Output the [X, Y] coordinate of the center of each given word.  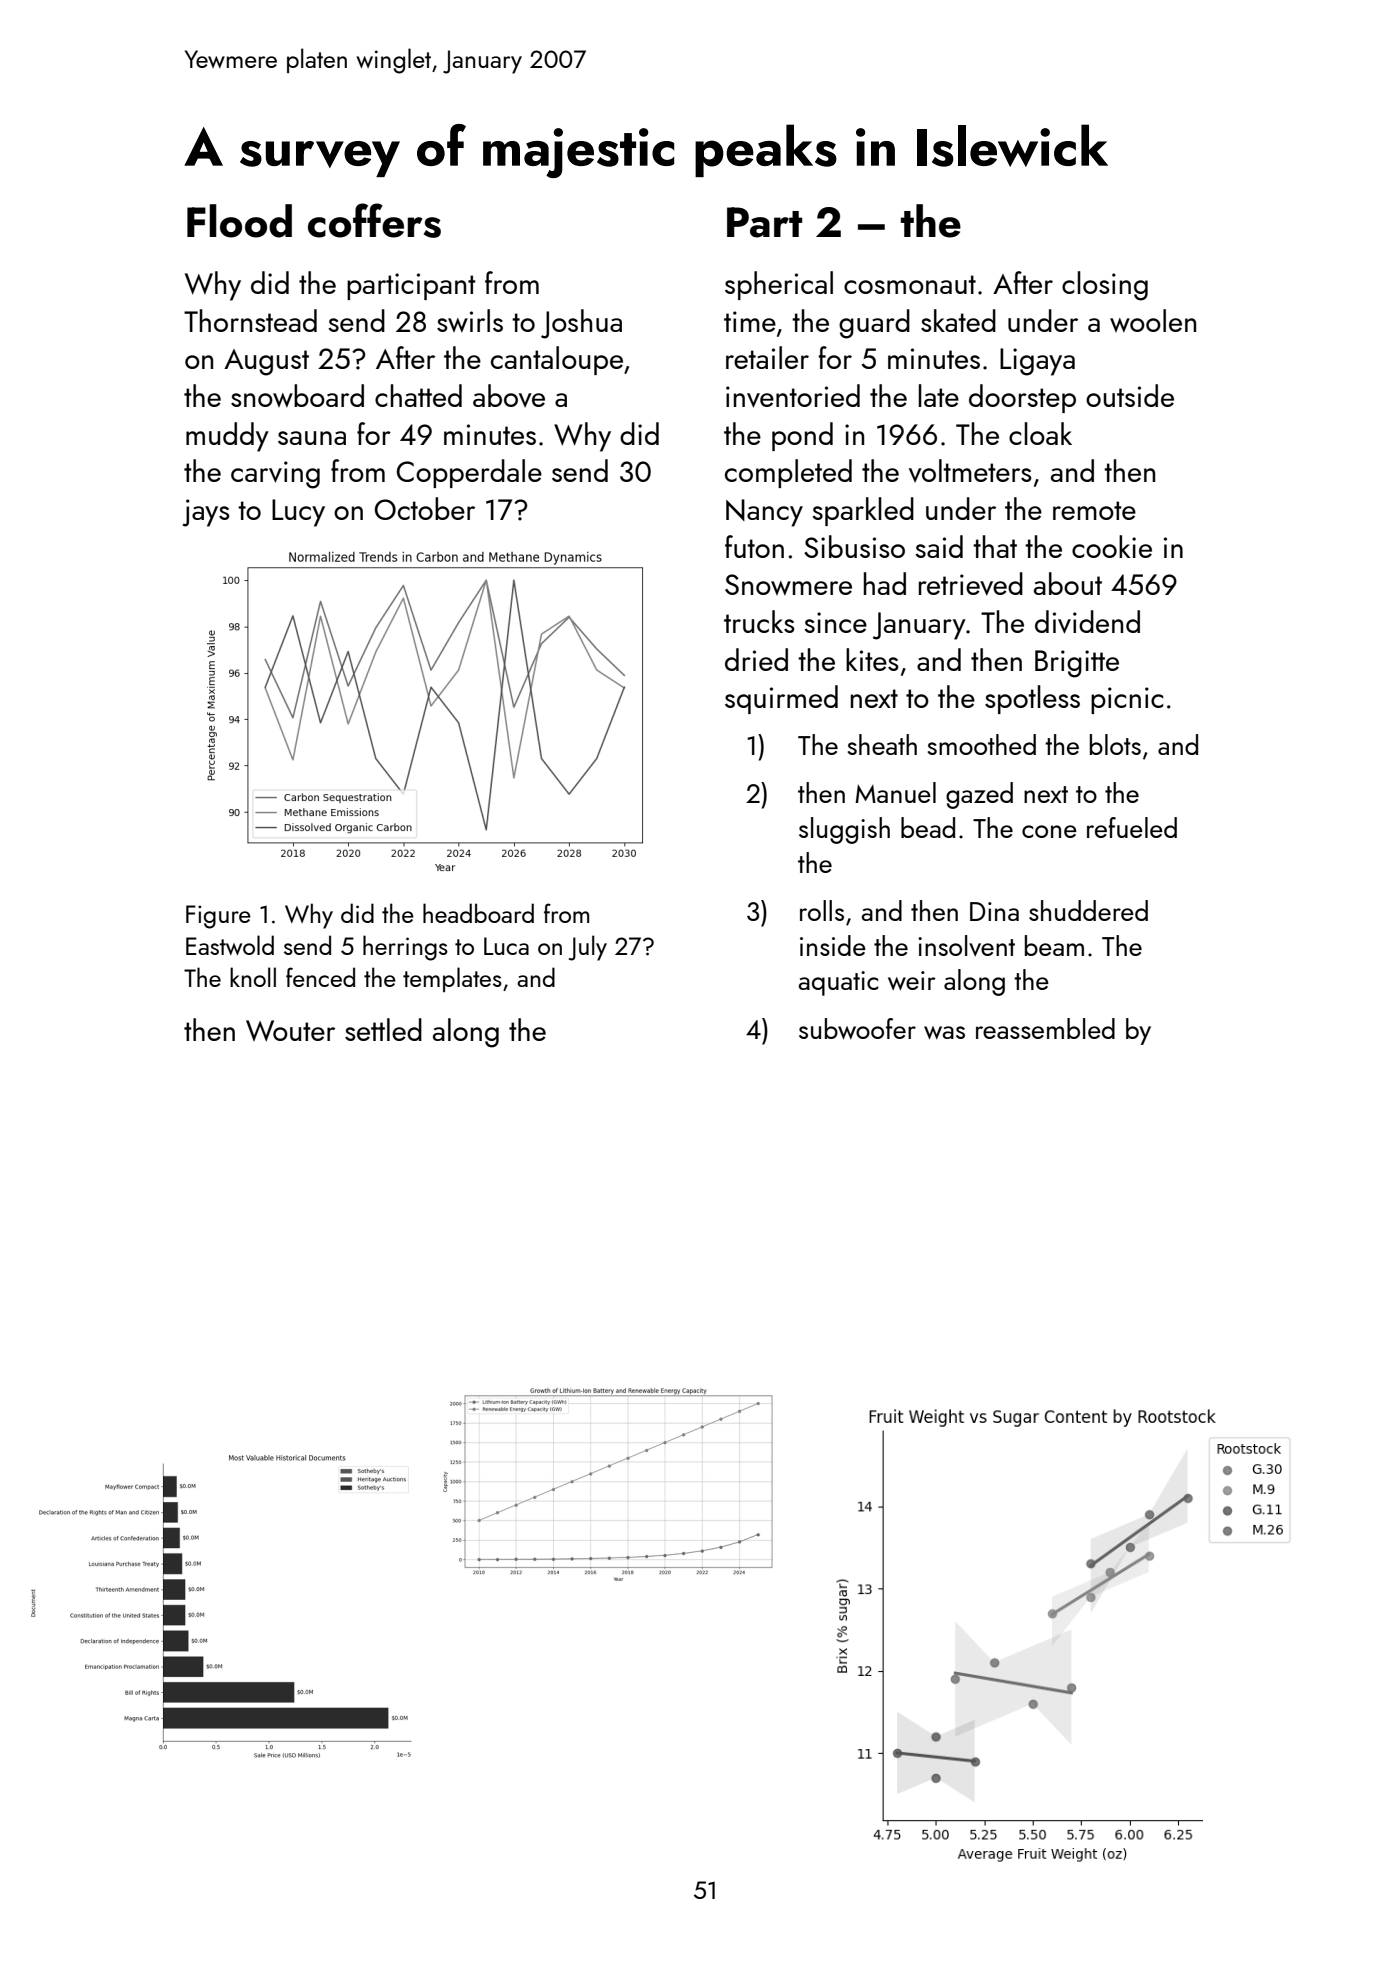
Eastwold [230, 945]
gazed [979, 795]
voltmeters [970, 470]
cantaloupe [557, 360]
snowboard [297, 395]
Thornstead [250, 320]
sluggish [844, 830]
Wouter [290, 1031]
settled [383, 1029]
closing [1105, 286]
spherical [779, 285]
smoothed [982, 744]
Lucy [298, 513]
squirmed [781, 699]
